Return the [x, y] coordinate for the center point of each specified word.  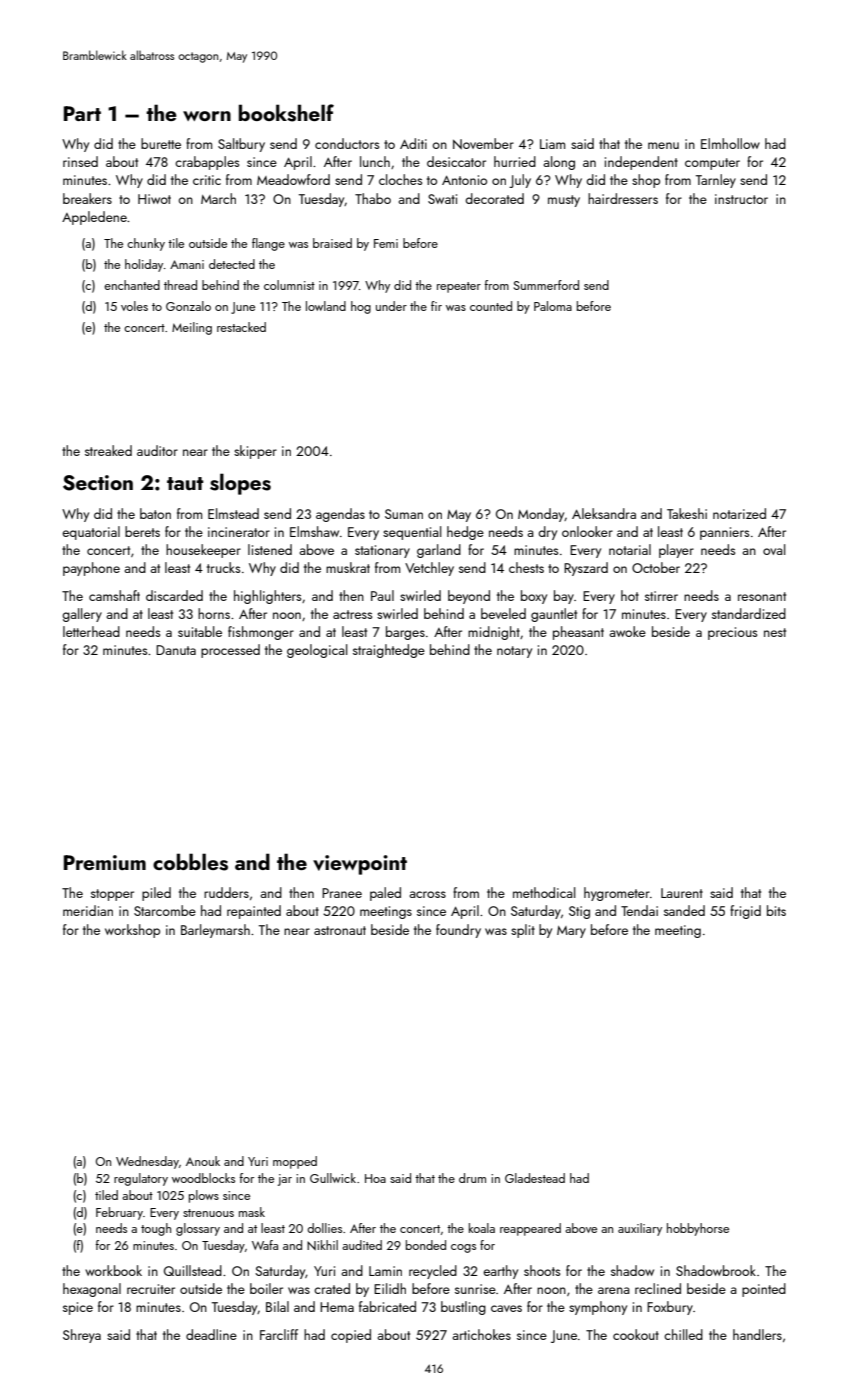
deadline [211, 1334]
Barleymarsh [215, 931]
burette [161, 143]
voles [134, 306]
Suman [404, 514]
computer [712, 164]
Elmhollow [730, 143]
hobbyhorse [698, 1229]
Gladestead [535, 1178]
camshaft [114, 595]
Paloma [553, 306]
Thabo [373, 198]
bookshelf [286, 113]
